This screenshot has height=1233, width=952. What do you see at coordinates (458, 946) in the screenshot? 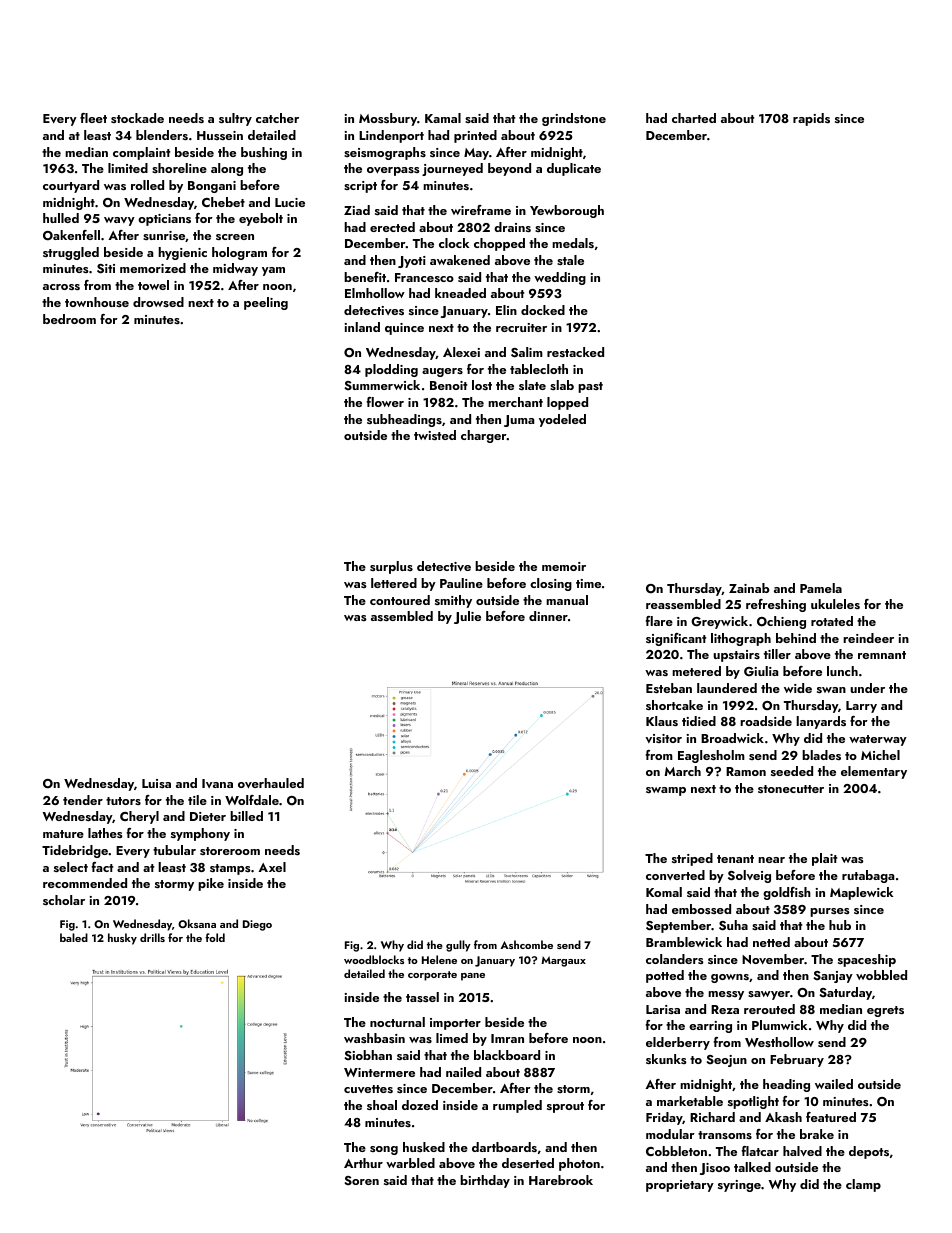
I see `gully` at bounding box center [458, 946].
